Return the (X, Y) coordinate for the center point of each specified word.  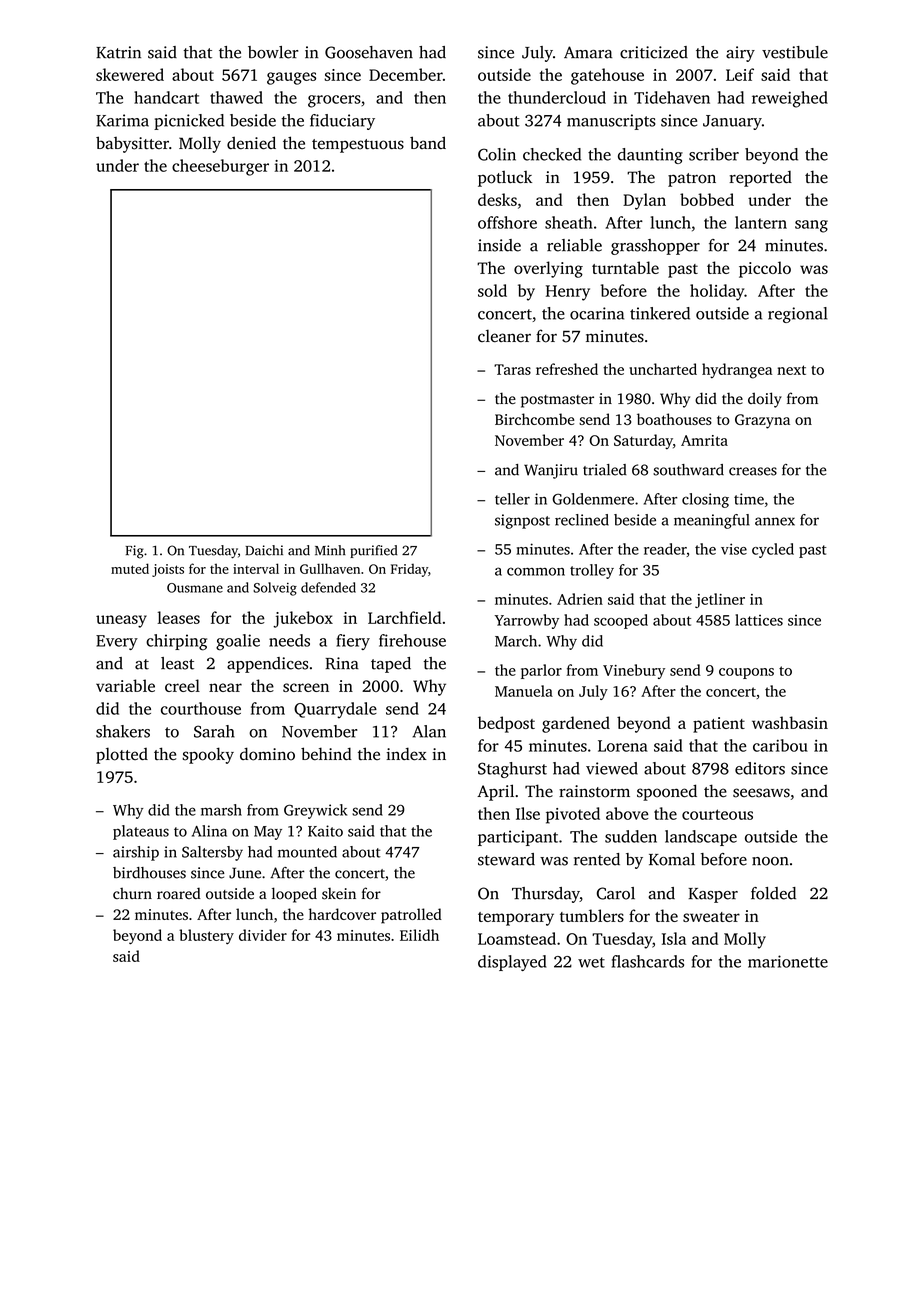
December (406, 74)
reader (665, 550)
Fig (135, 552)
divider (263, 935)
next (791, 370)
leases (178, 617)
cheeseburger (220, 167)
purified (373, 551)
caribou (780, 745)
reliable (574, 245)
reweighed (790, 99)
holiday (717, 292)
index (407, 754)
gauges (291, 78)
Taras (512, 369)
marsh (221, 810)
